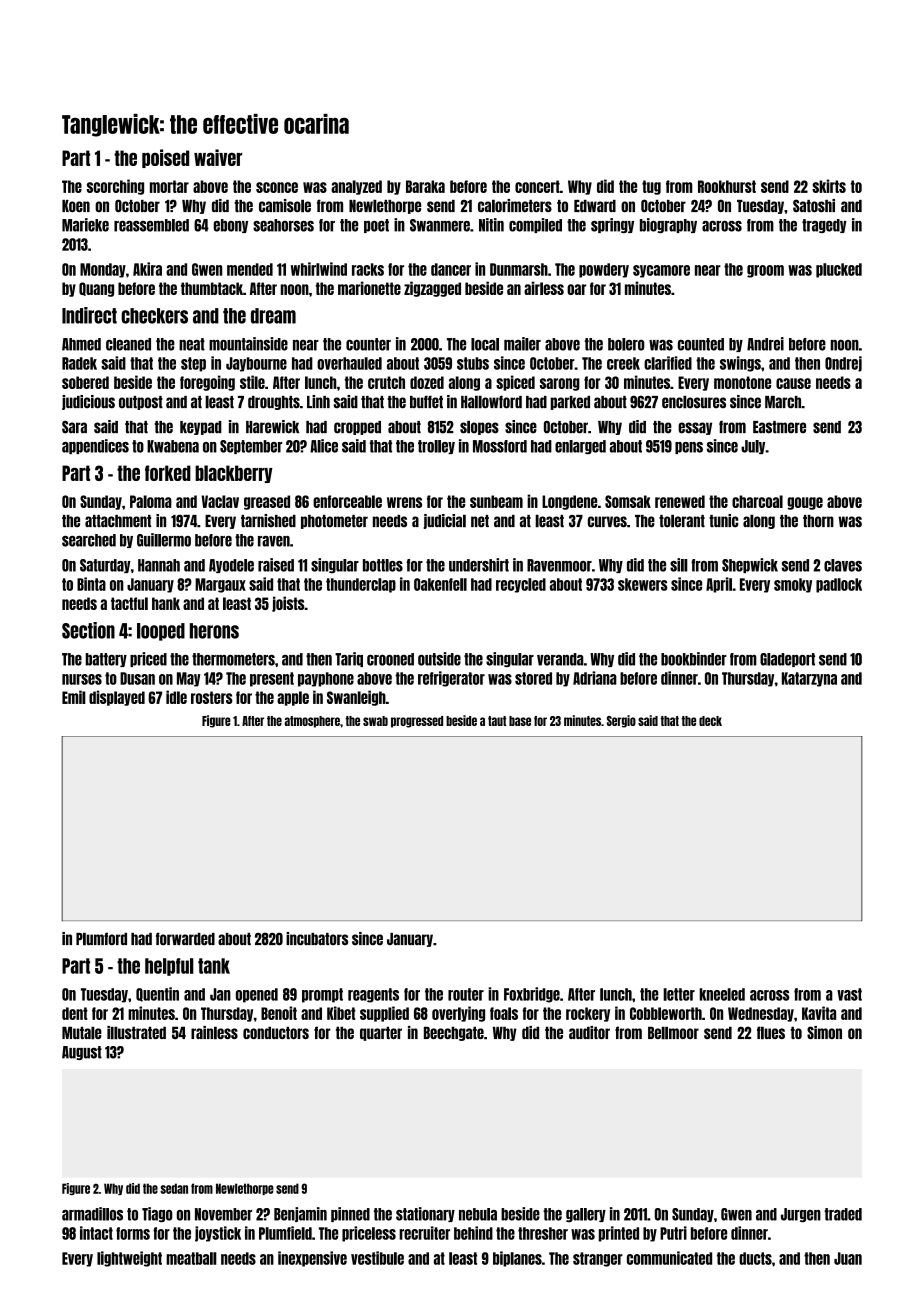  What do you see at coordinates (520, 721) in the screenshot?
I see `base` at bounding box center [520, 721].
